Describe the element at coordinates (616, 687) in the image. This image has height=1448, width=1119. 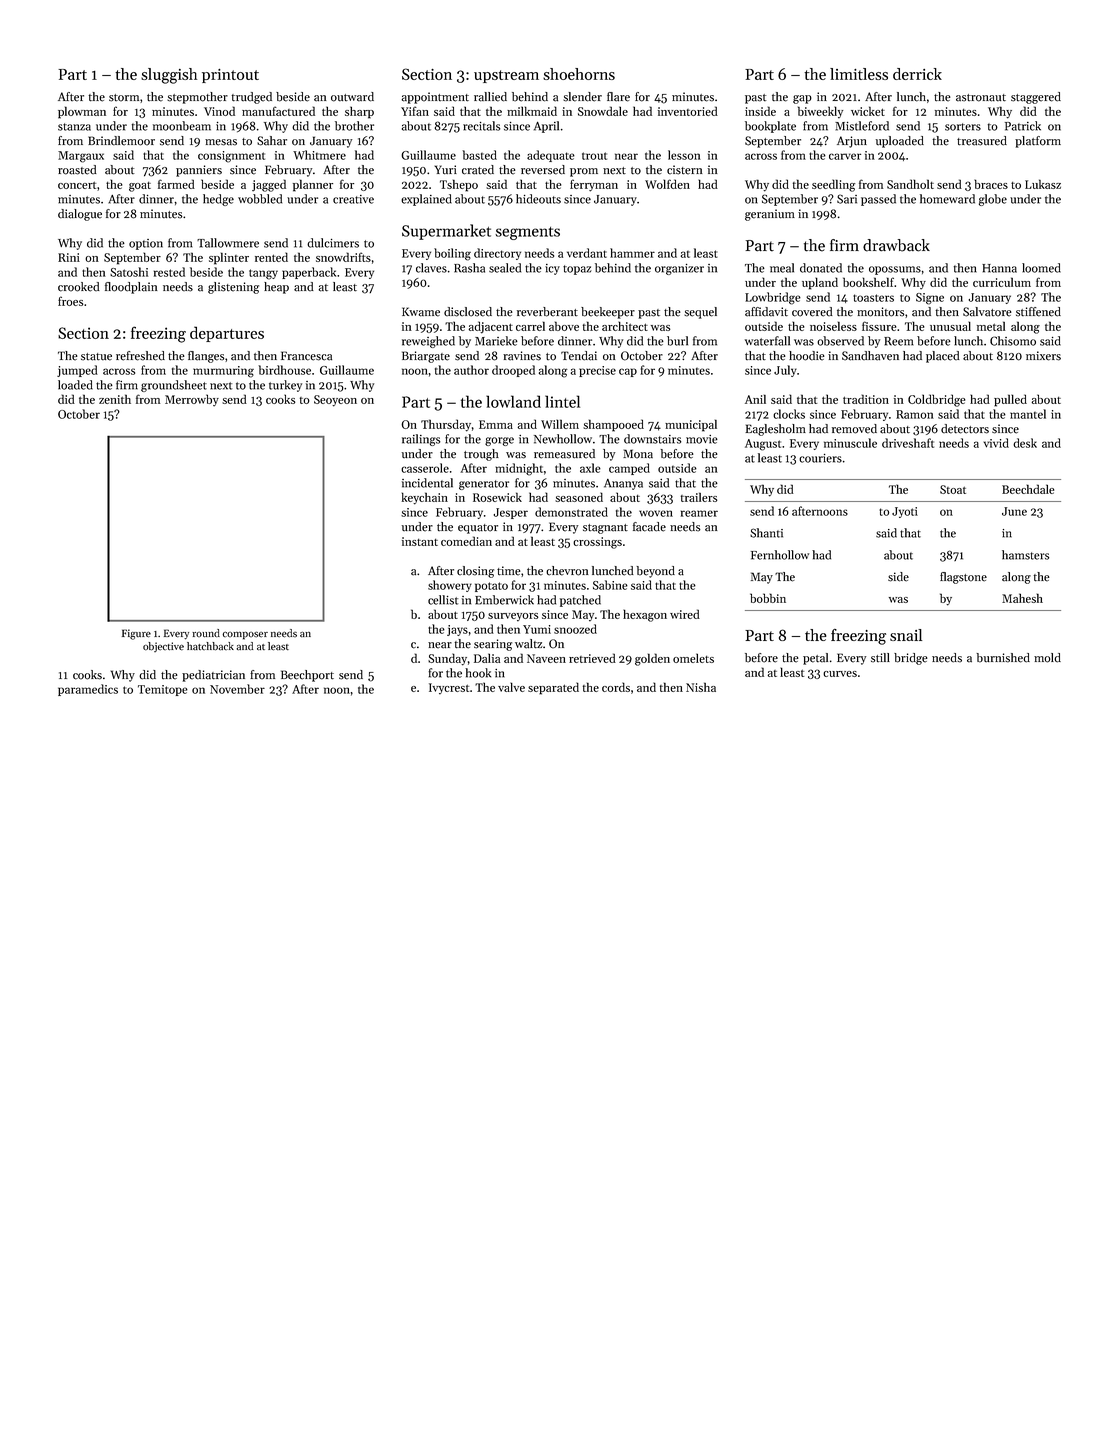
I see `cords` at that location.
